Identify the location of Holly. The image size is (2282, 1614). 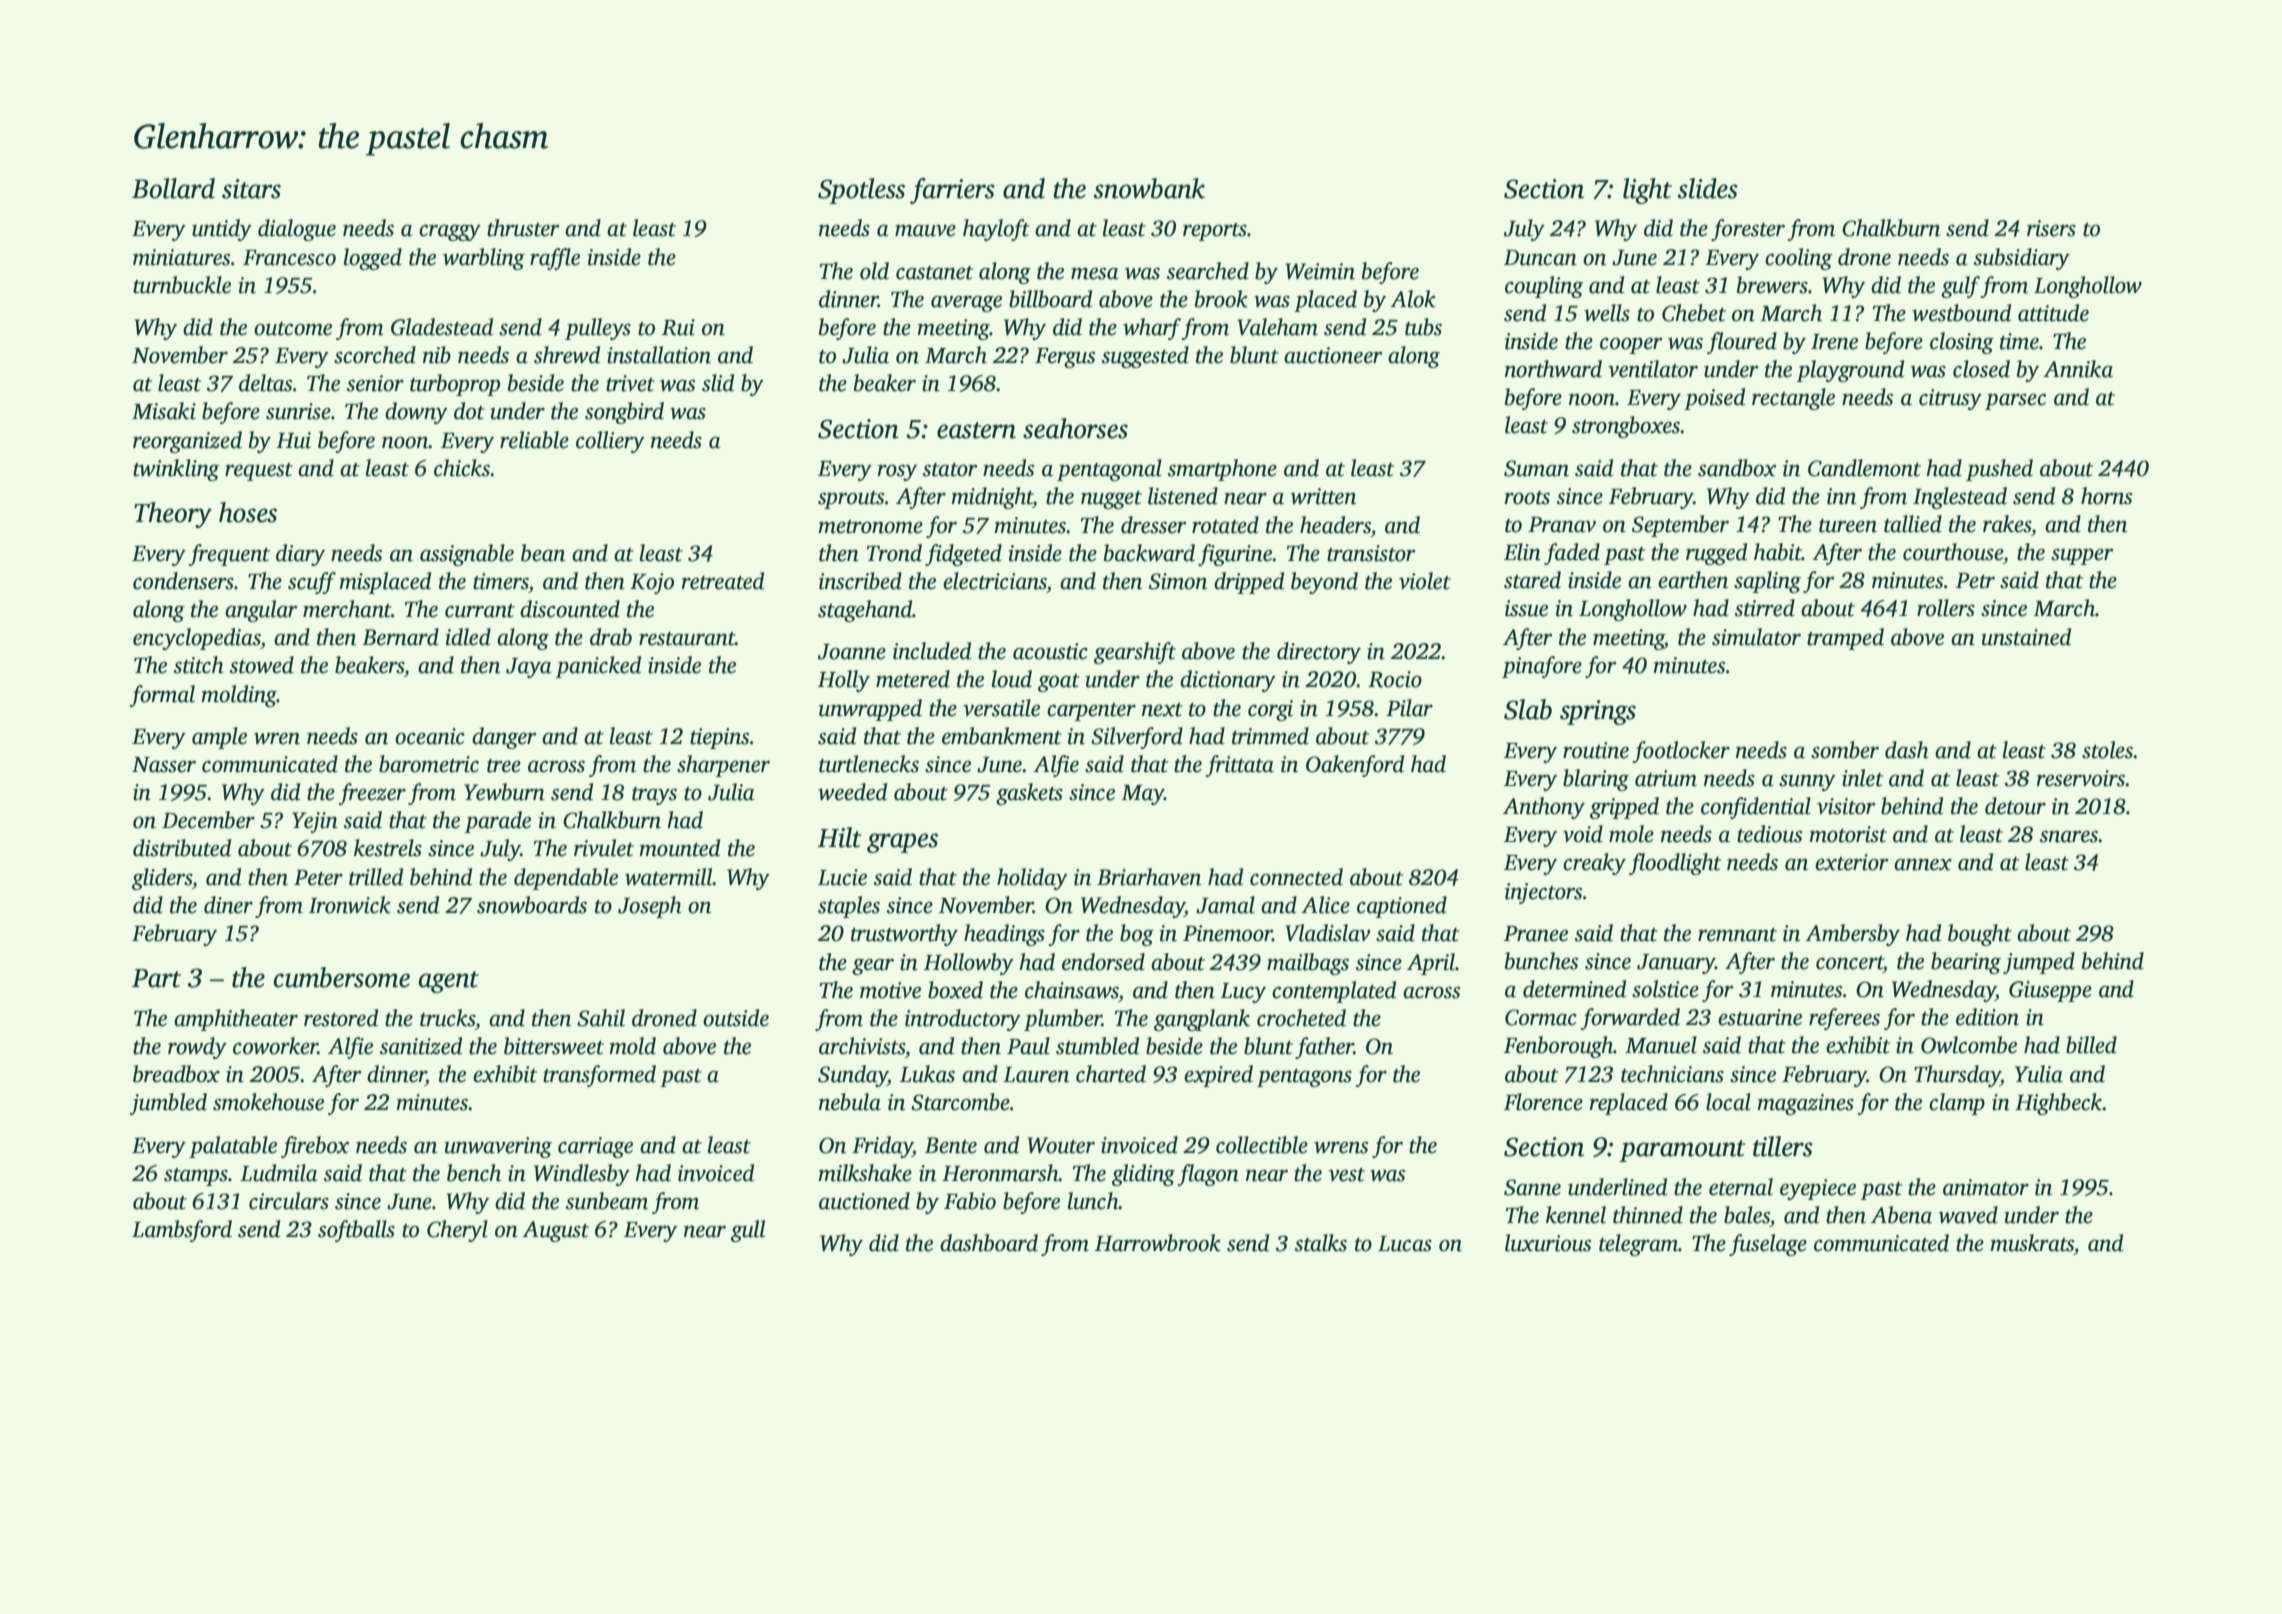
(844, 681).
